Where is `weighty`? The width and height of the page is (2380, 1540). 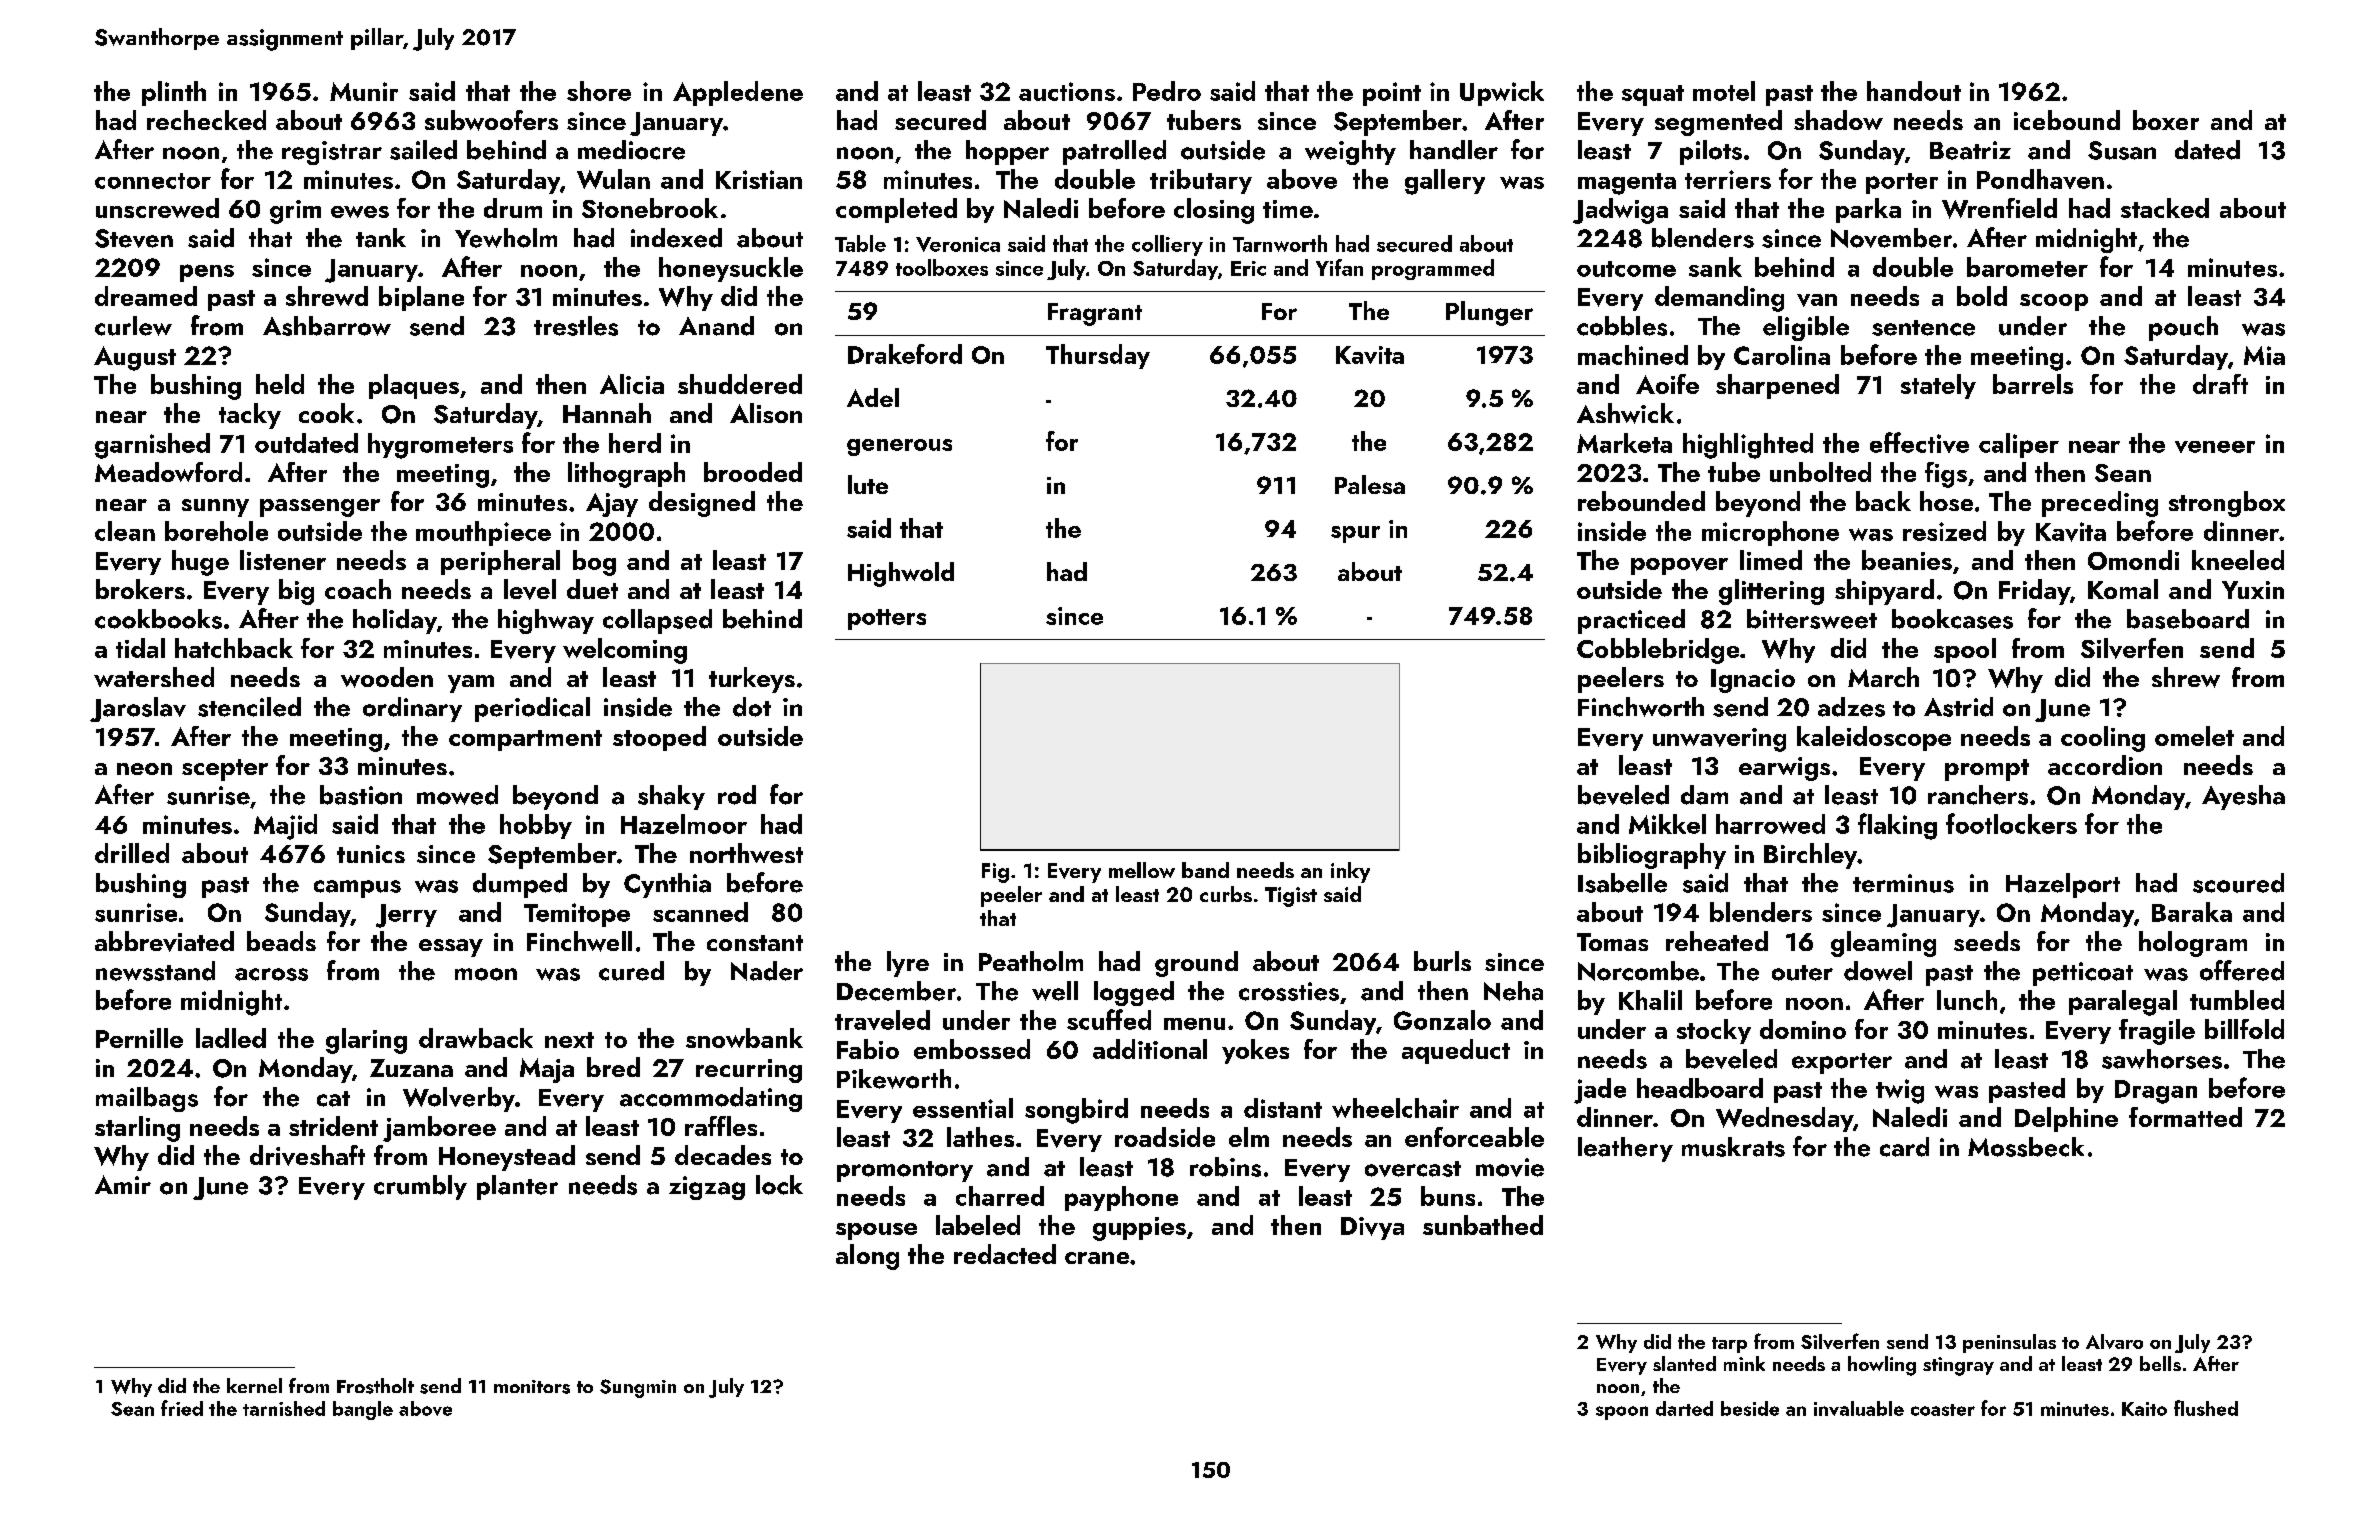
weighty is located at coordinates (1350, 152).
